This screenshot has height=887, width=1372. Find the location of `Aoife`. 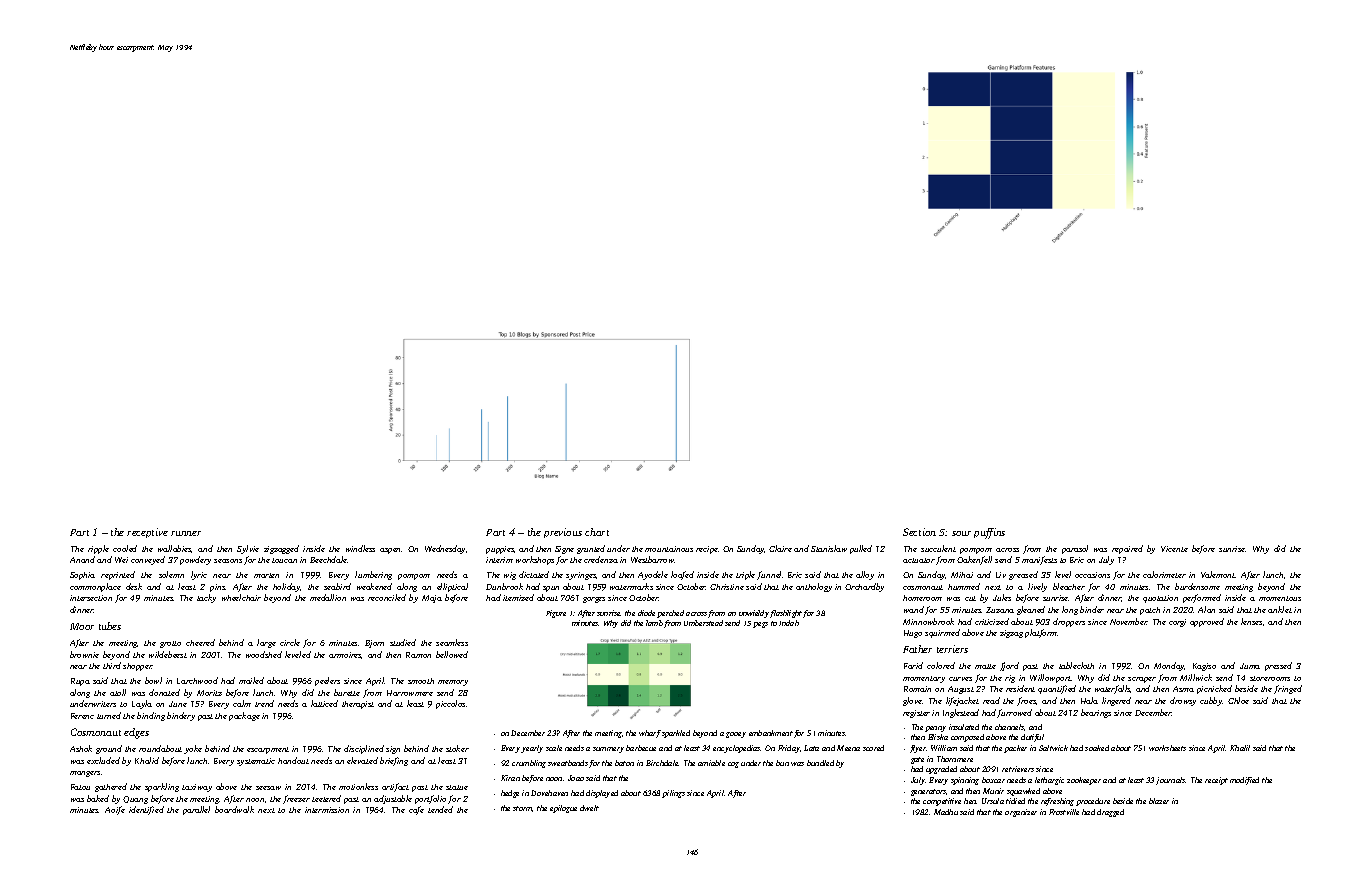

Aoife is located at coordinates (115, 810).
